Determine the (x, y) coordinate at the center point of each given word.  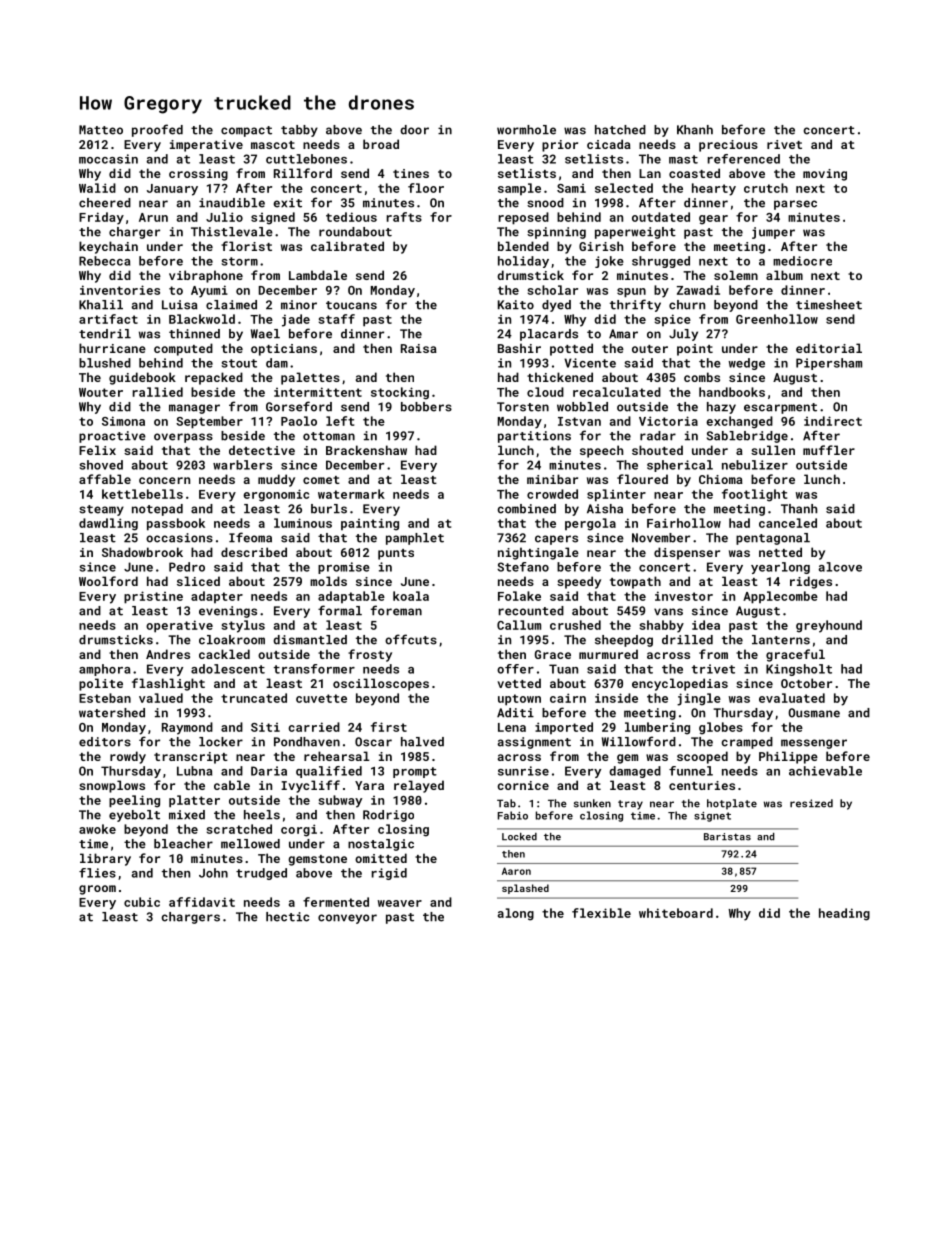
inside (616, 698)
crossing (198, 175)
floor (426, 188)
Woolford (108, 581)
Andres (168, 654)
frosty (370, 655)
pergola (590, 524)
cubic (142, 902)
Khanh (695, 130)
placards (549, 335)
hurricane (112, 348)
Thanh (799, 509)
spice (673, 320)
